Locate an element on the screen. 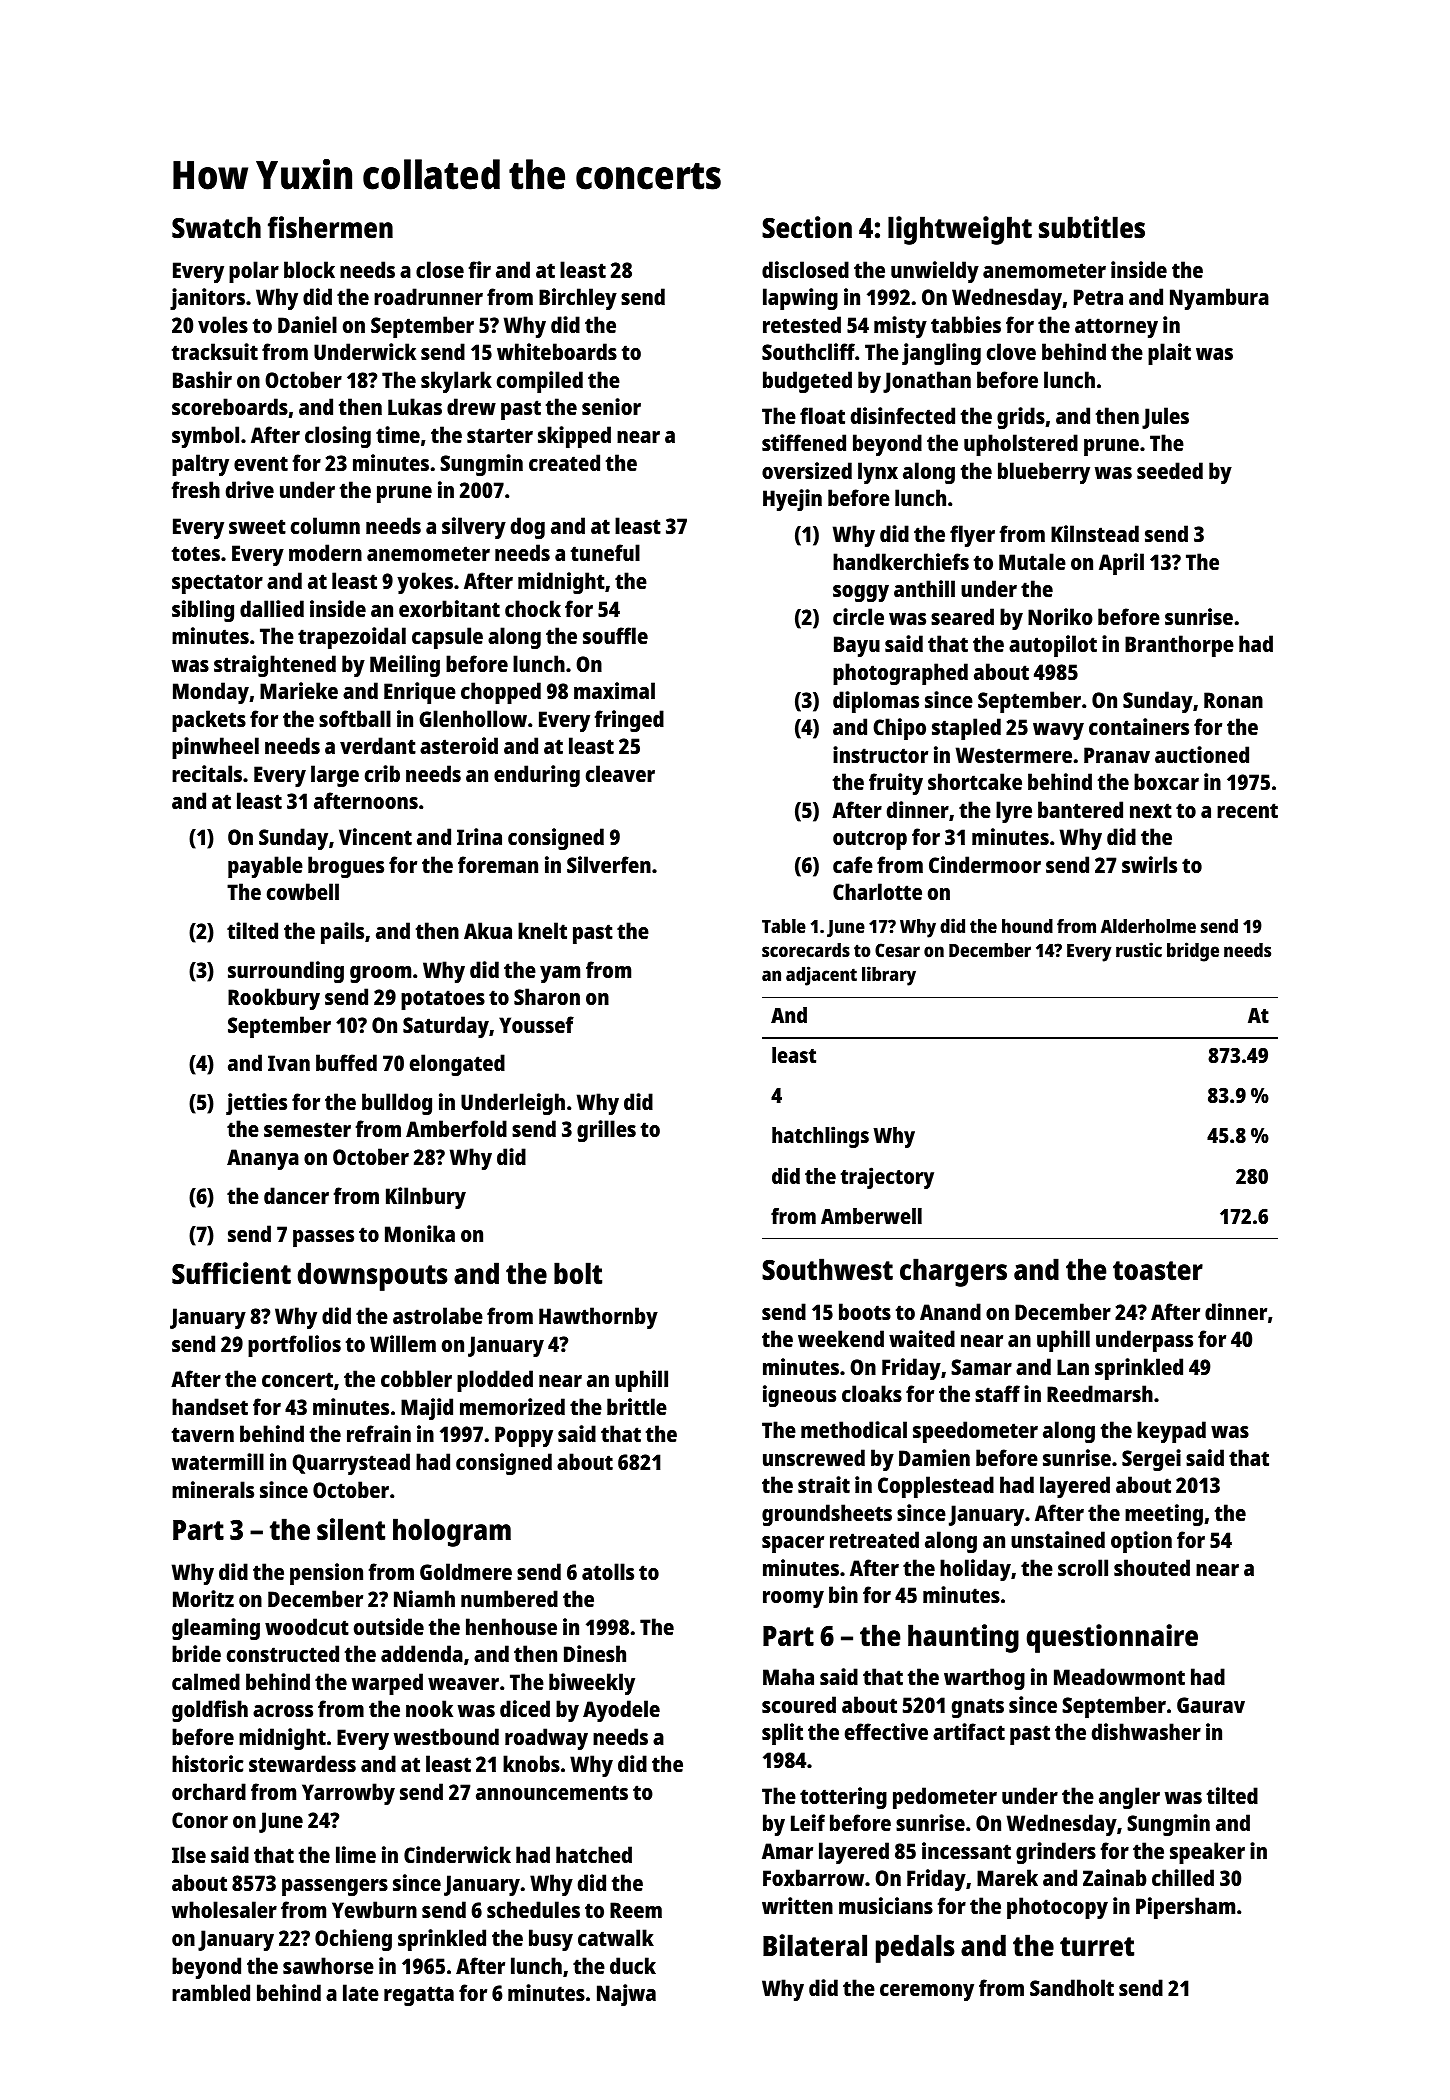 Image resolution: width=1450 pixels, height=2100 pixels. library is located at coordinates (889, 976).
